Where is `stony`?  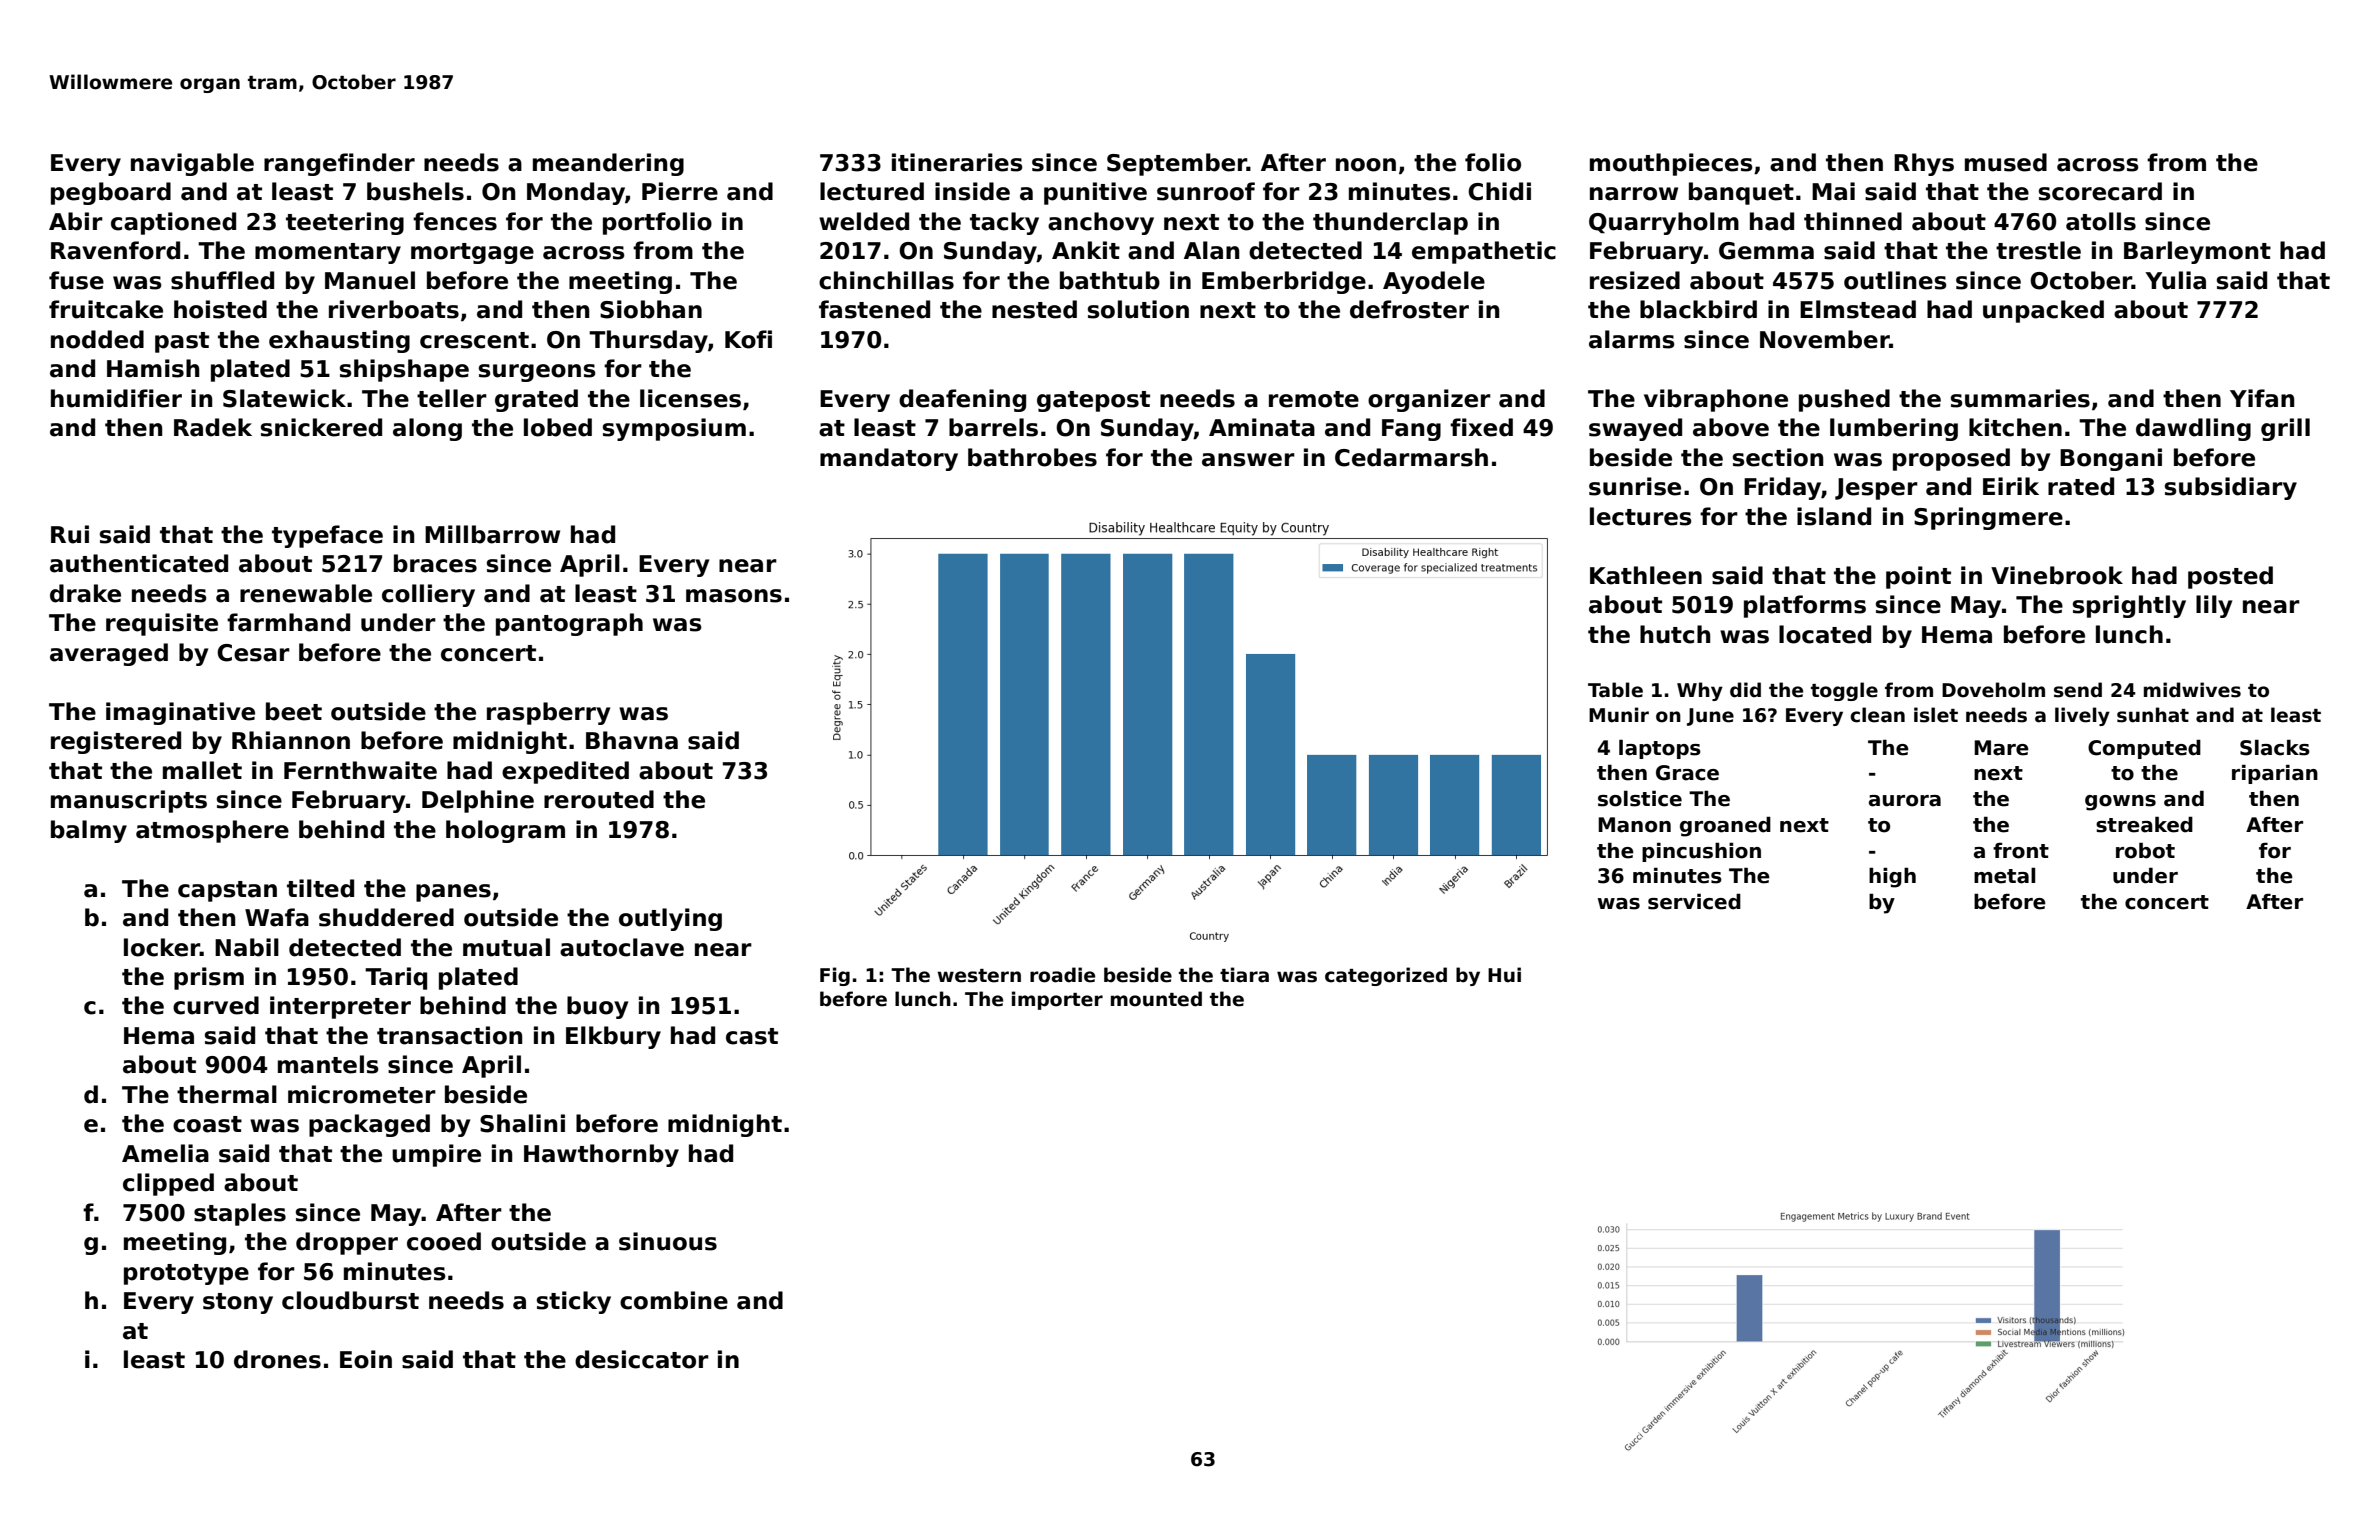 stony is located at coordinates (238, 1303).
